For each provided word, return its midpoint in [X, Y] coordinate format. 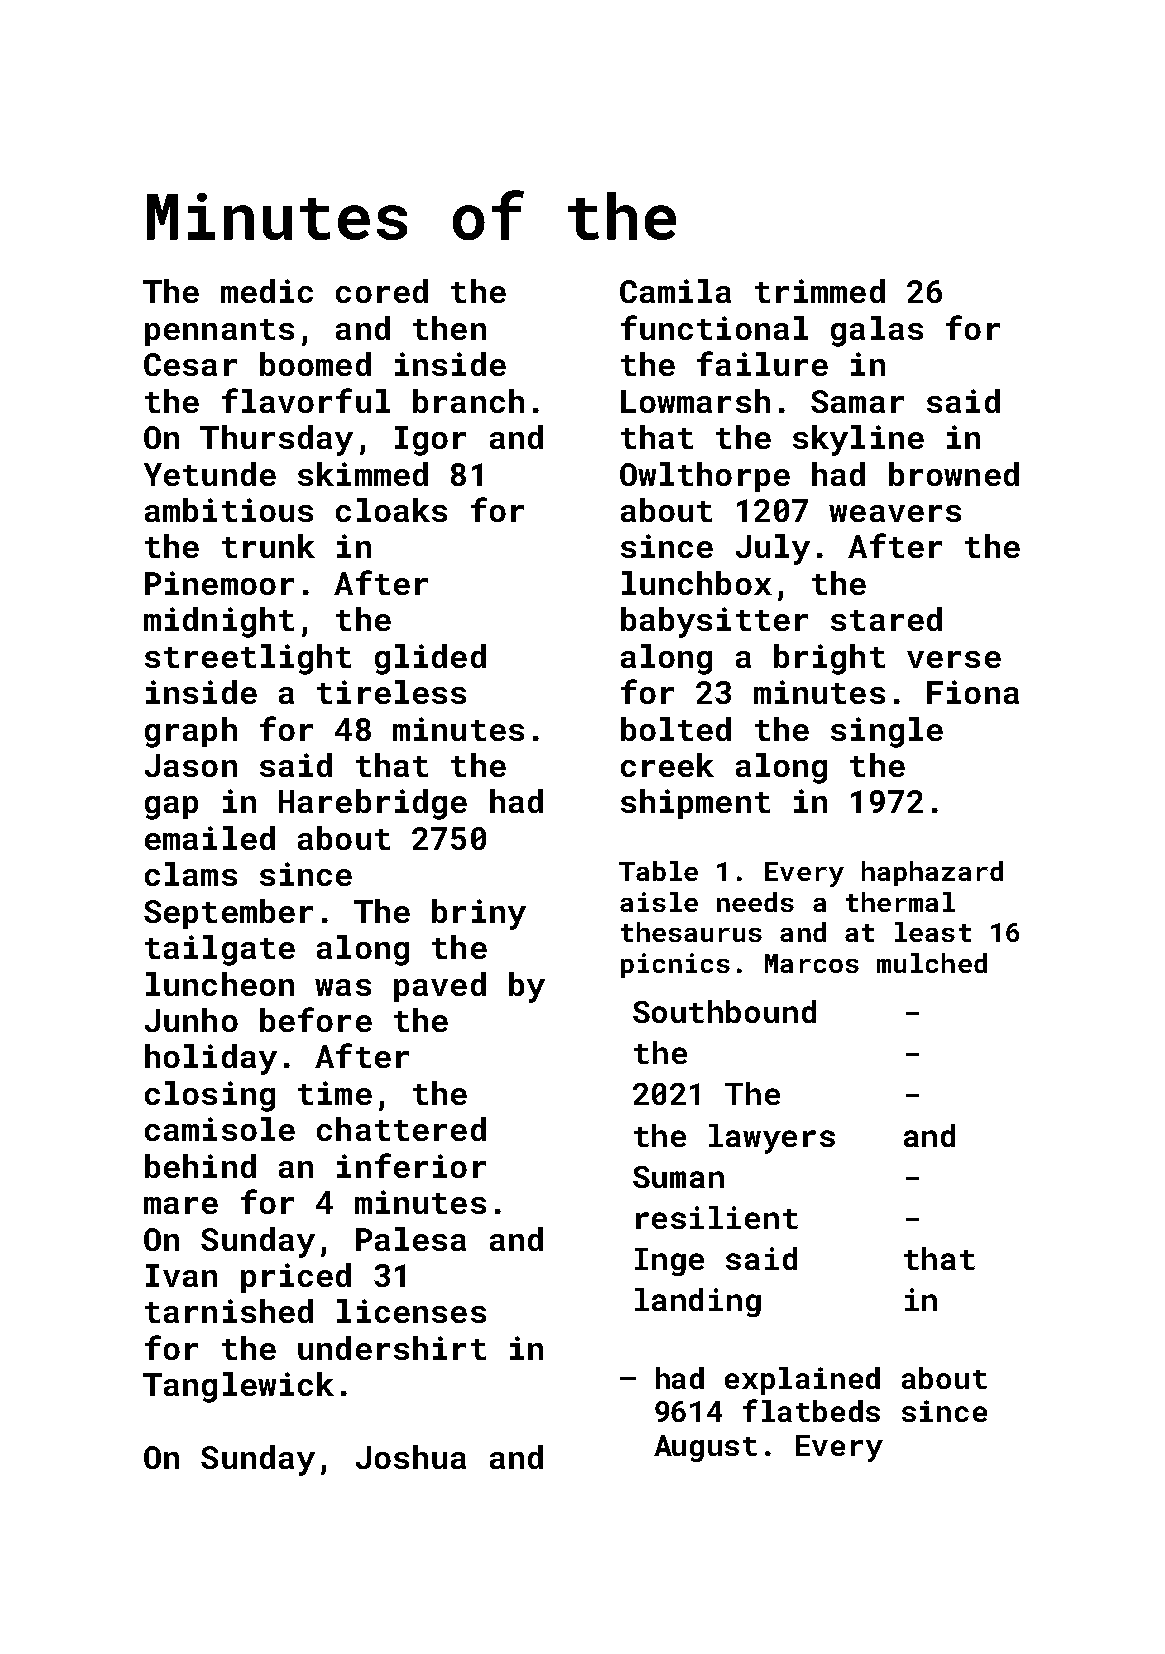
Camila [675, 291]
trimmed [820, 291]
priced [296, 1278]
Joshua [411, 1457]
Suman [678, 1177]
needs [755, 902]
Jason [191, 765]
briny [479, 914]
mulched [932, 963]
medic [267, 291]
